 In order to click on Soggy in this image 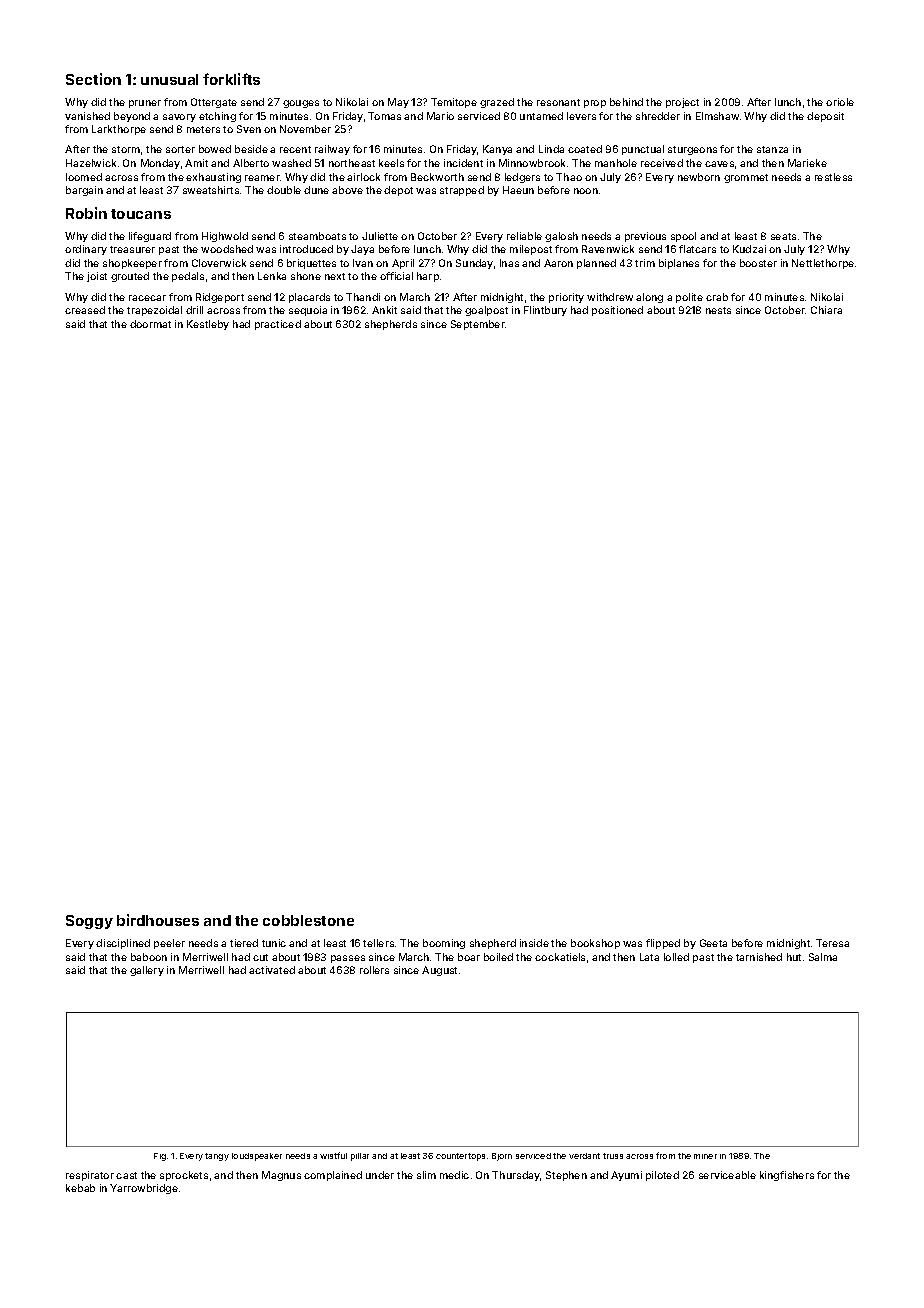, I will do `click(89, 922)`.
